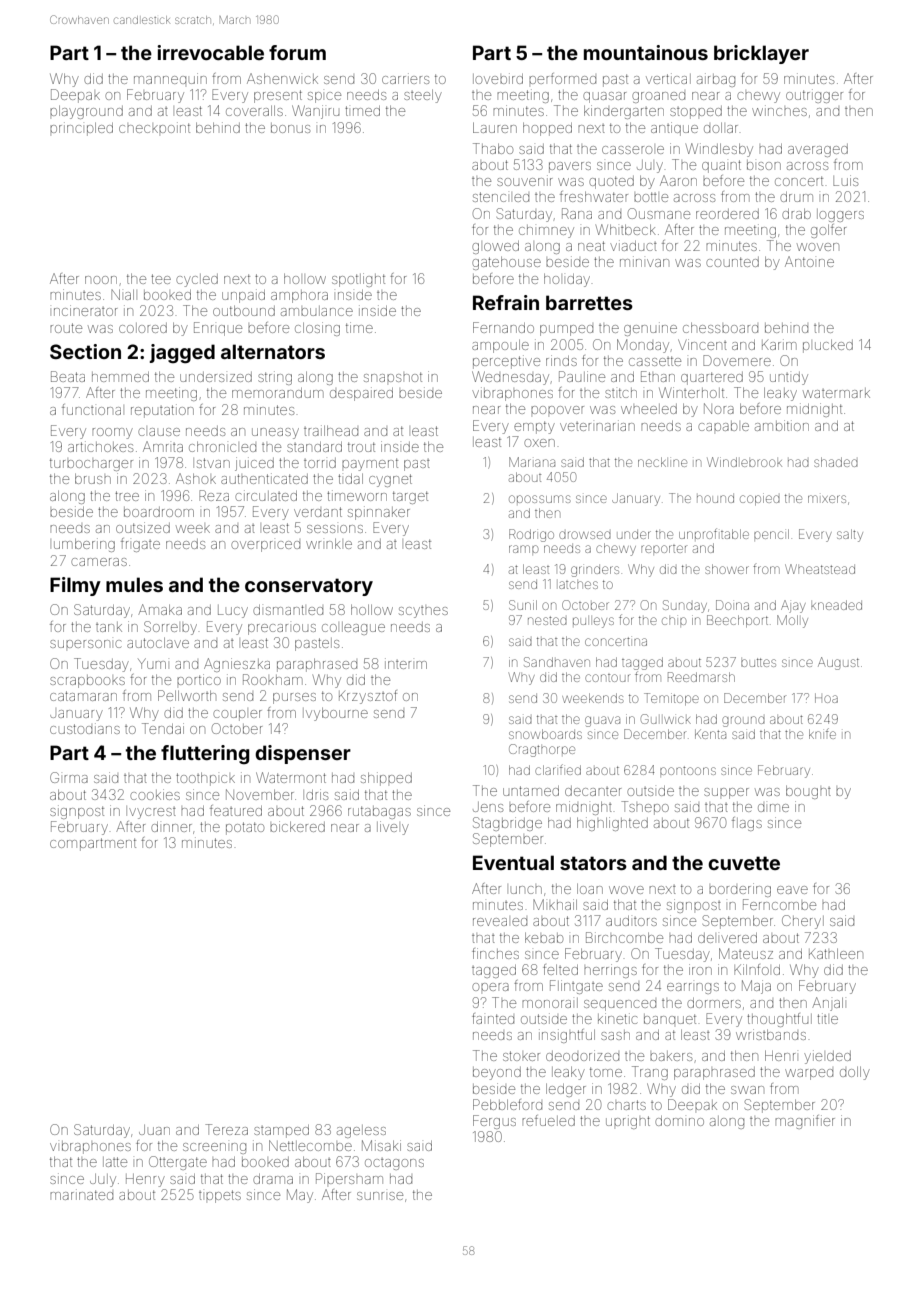  Describe the element at coordinates (297, 52) in the screenshot. I see `forum` at that location.
